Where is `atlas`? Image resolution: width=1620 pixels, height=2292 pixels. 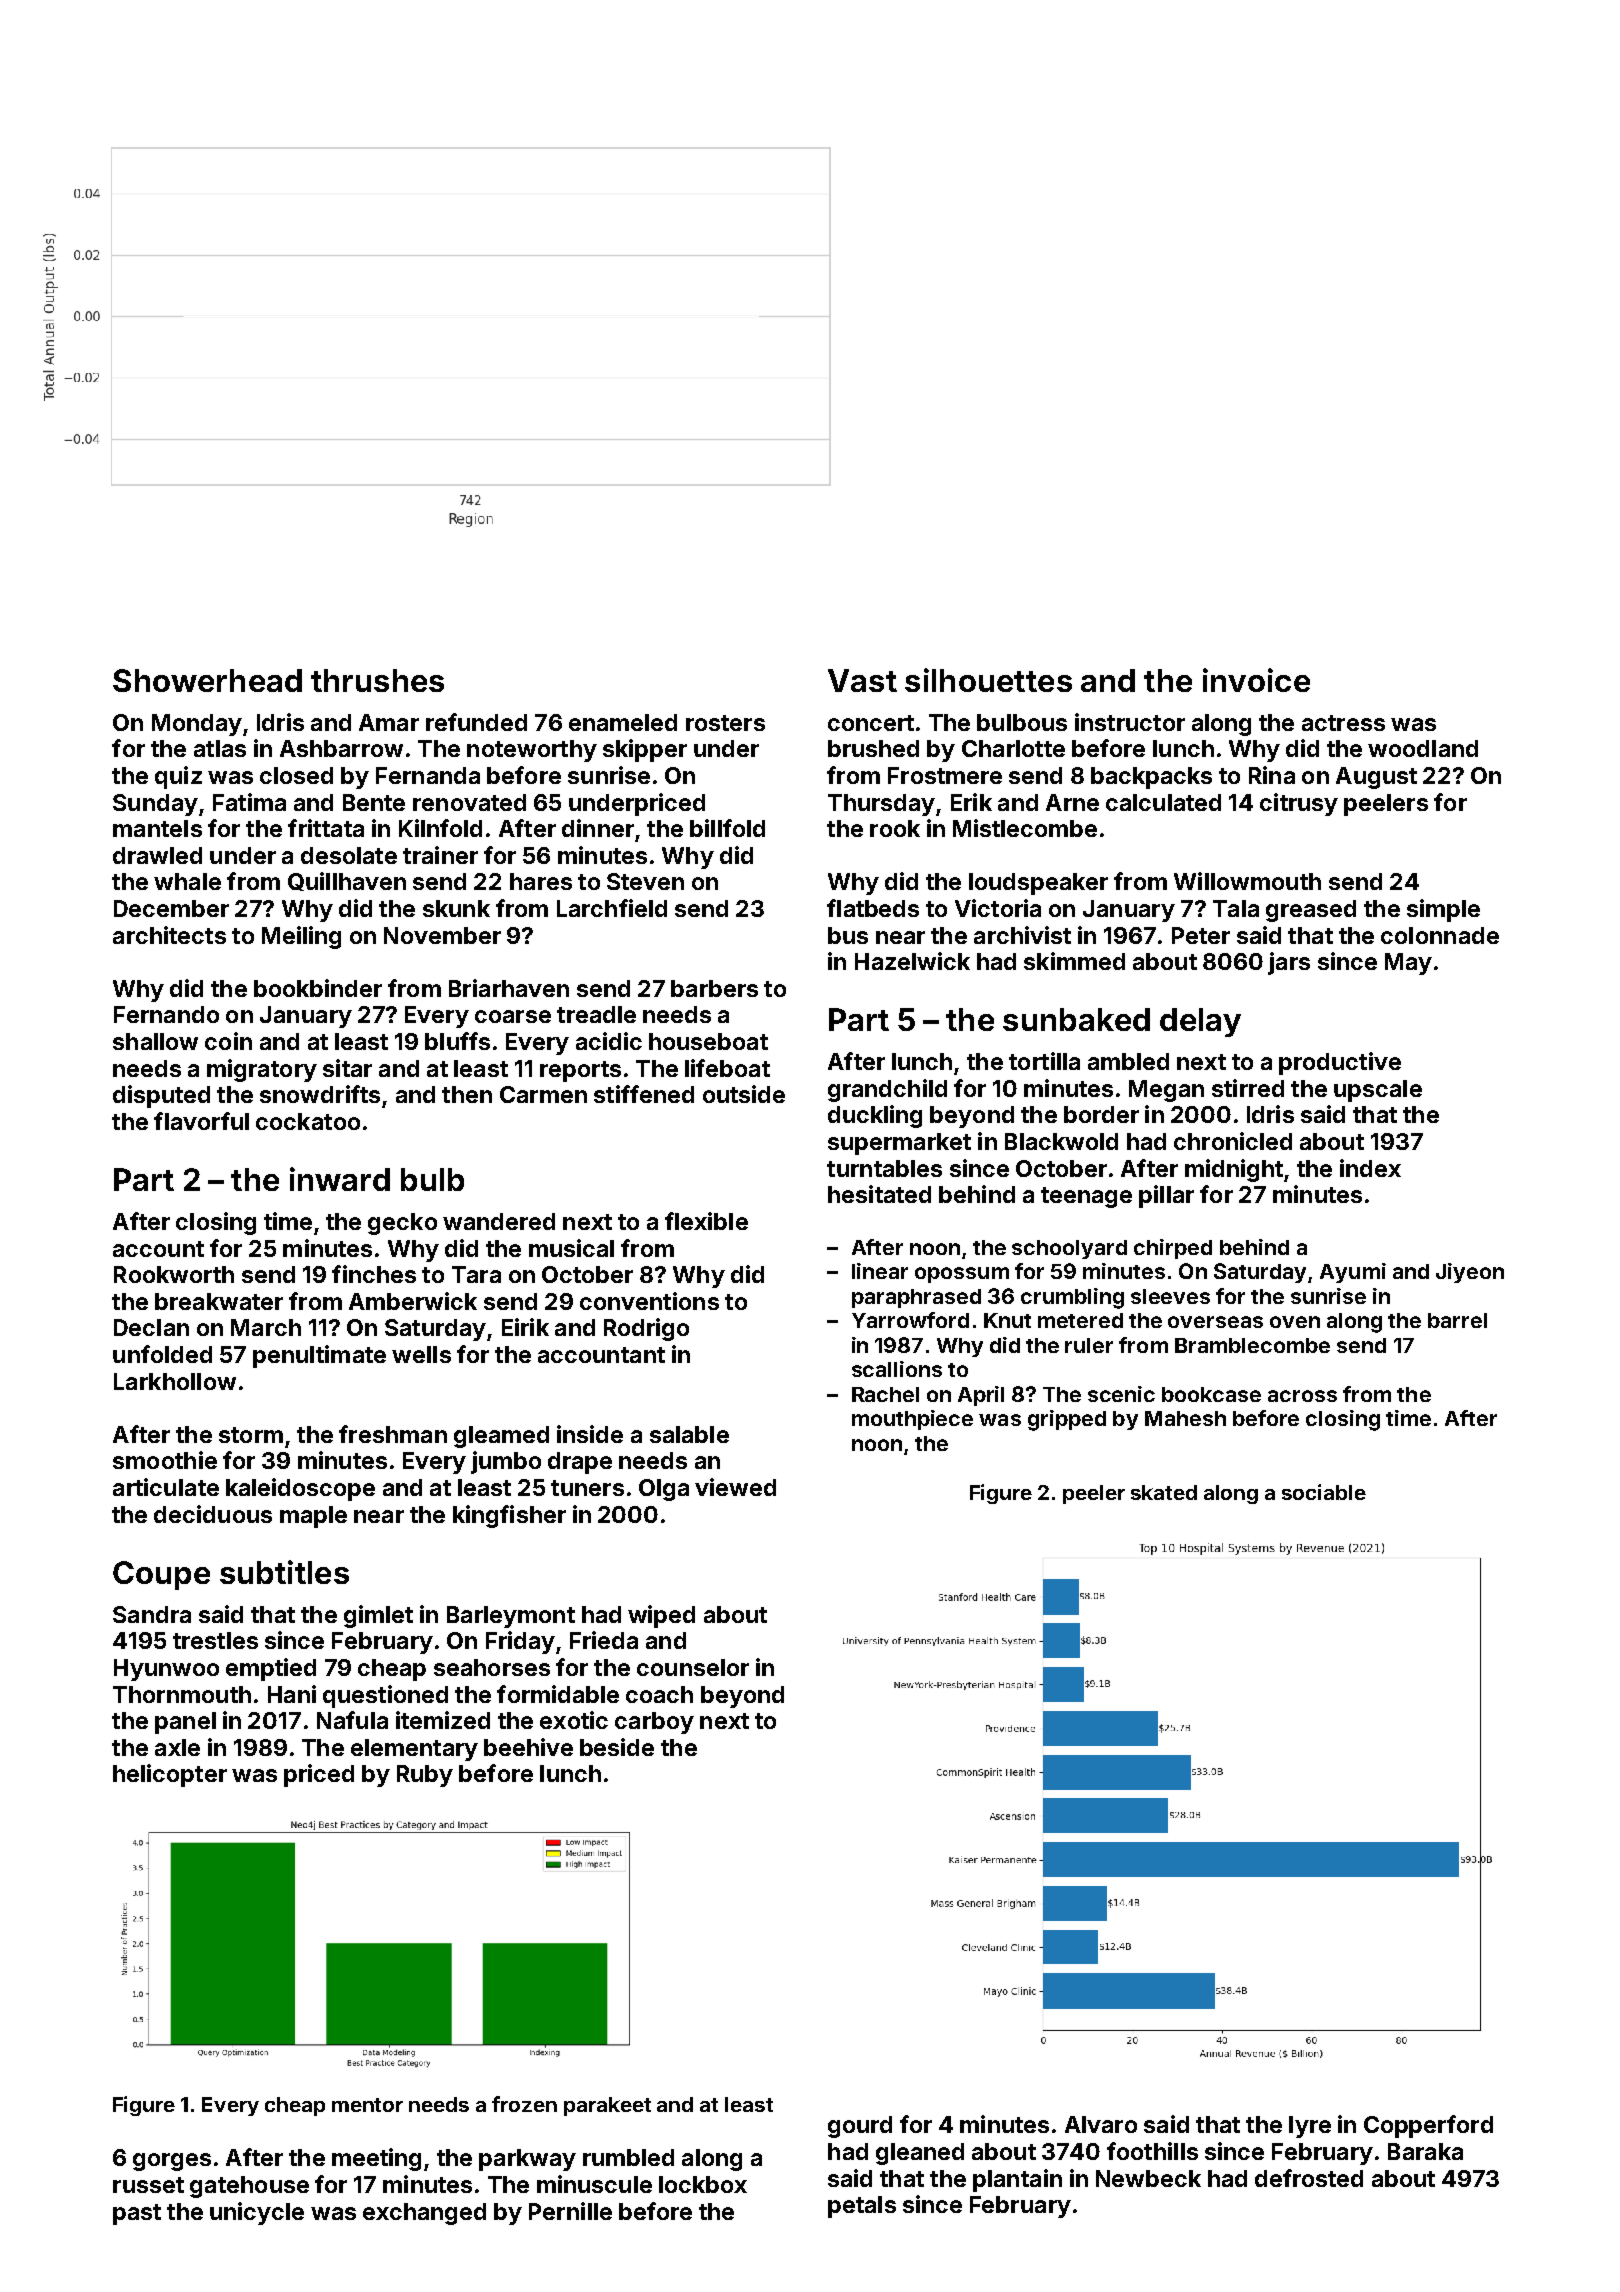
atlas is located at coordinates (220, 748).
